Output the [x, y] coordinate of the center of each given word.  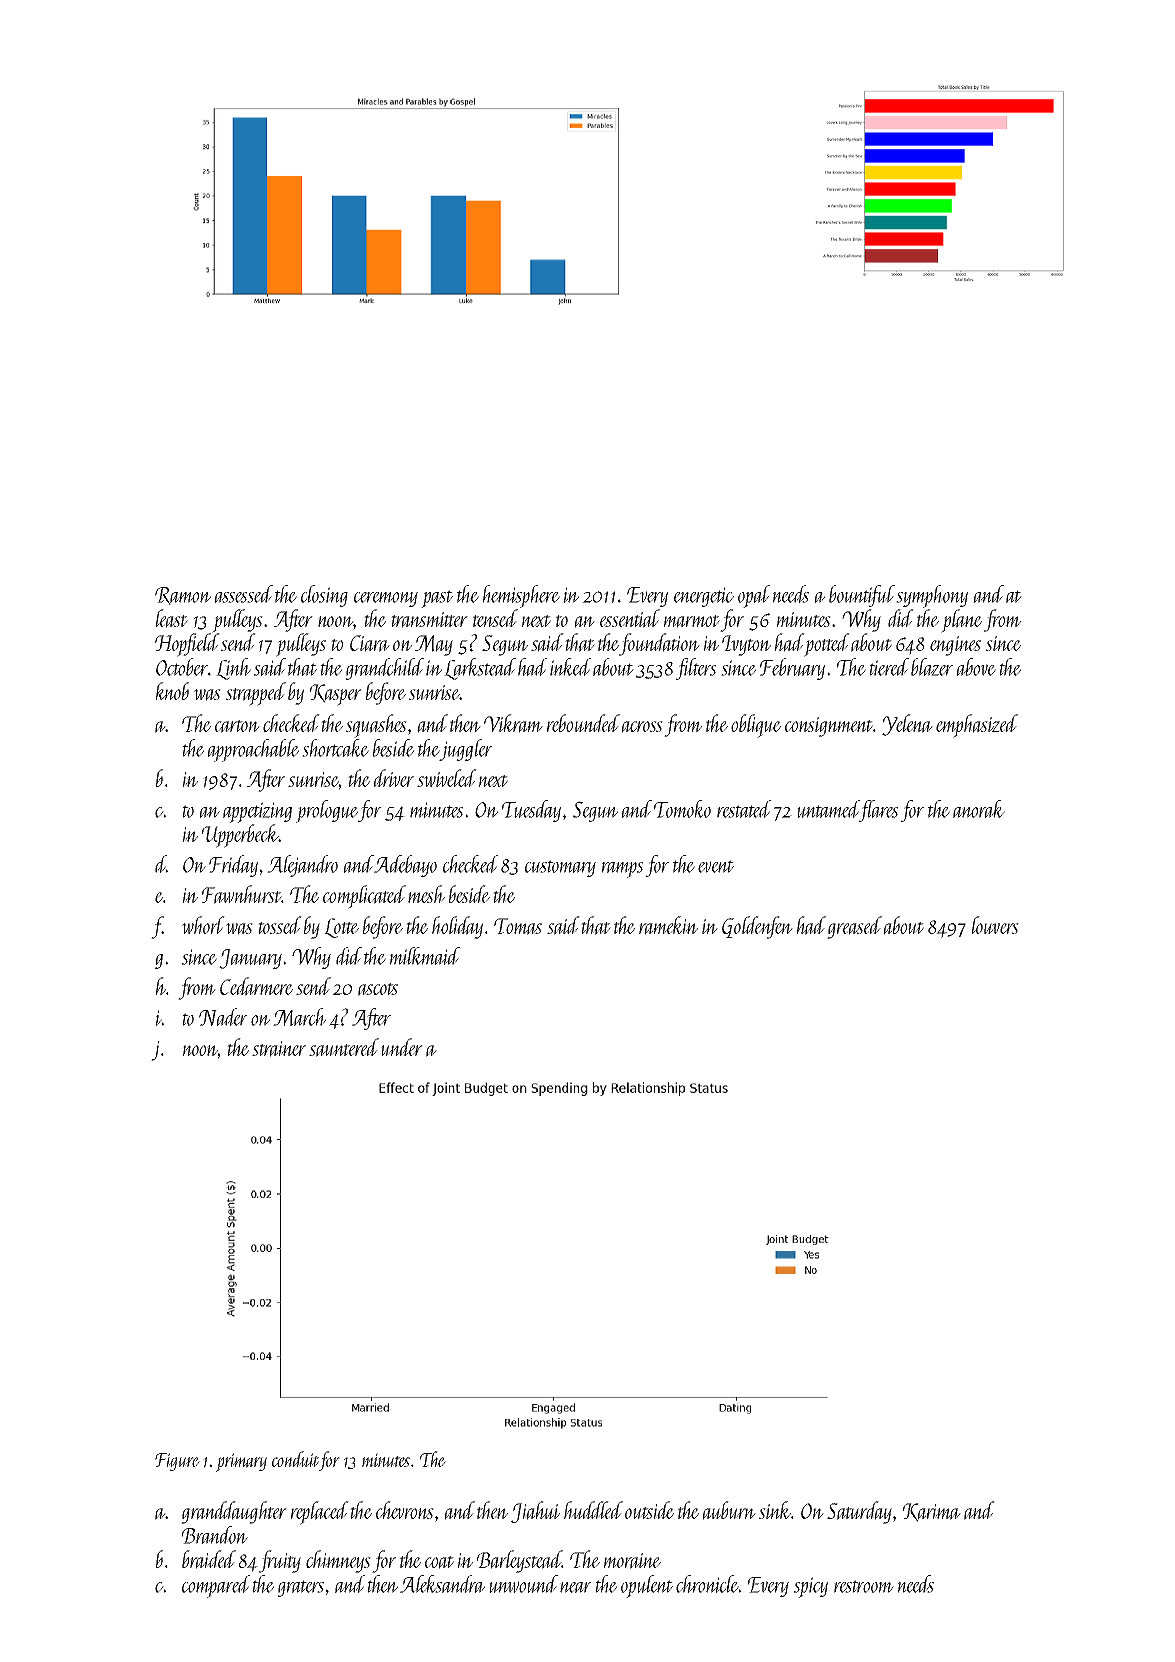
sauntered [344, 1047]
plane [961, 621]
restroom [864, 1586]
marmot [692, 621]
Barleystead [519, 1561]
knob [172, 691]
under [402, 1047]
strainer [279, 1049]
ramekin [668, 925]
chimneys [338, 1561]
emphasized [977, 726]
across [642, 727]
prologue [327, 811]
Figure [177, 1462]
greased [854, 927]
